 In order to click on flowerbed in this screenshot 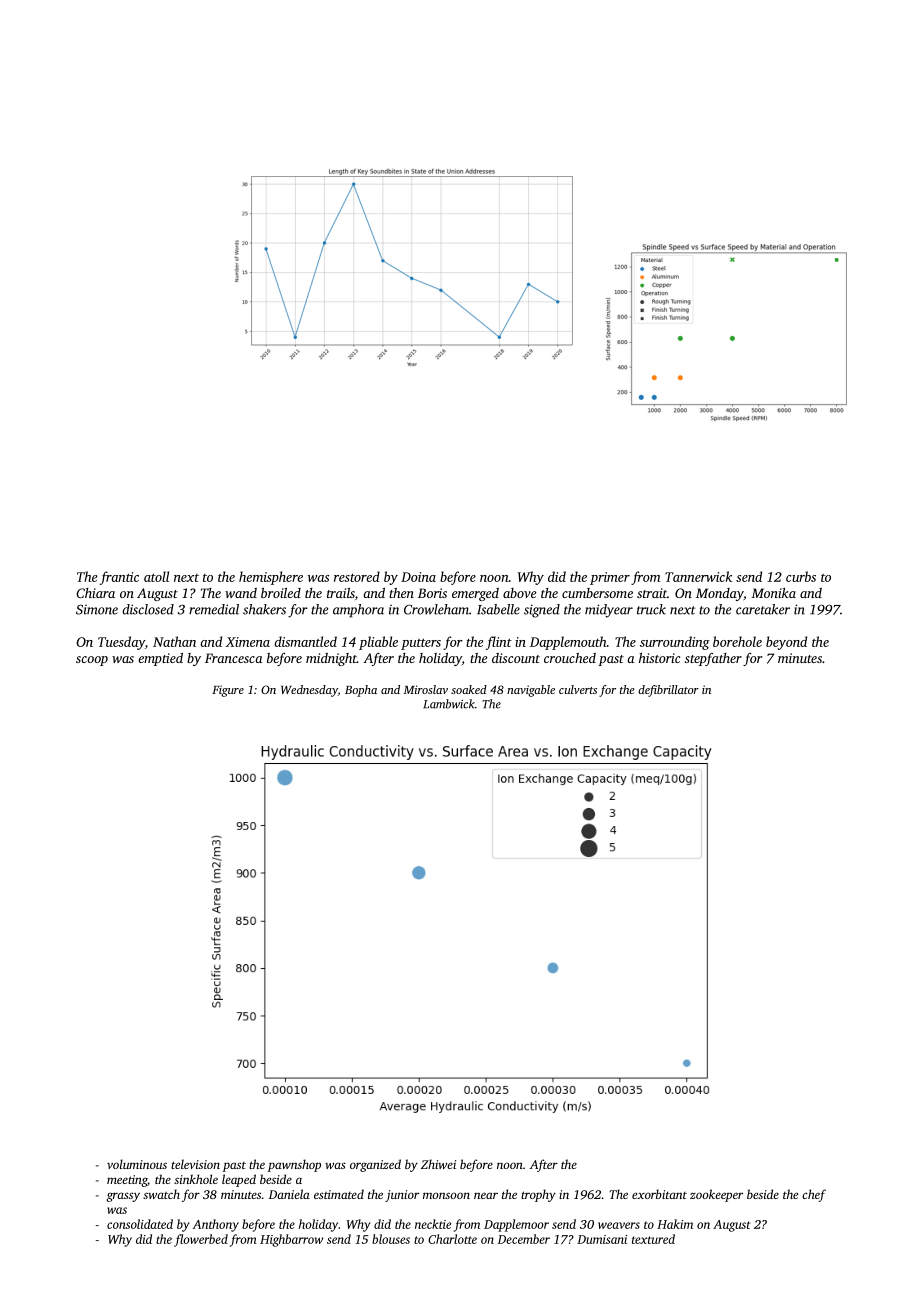, I will do `click(201, 1240)`.
